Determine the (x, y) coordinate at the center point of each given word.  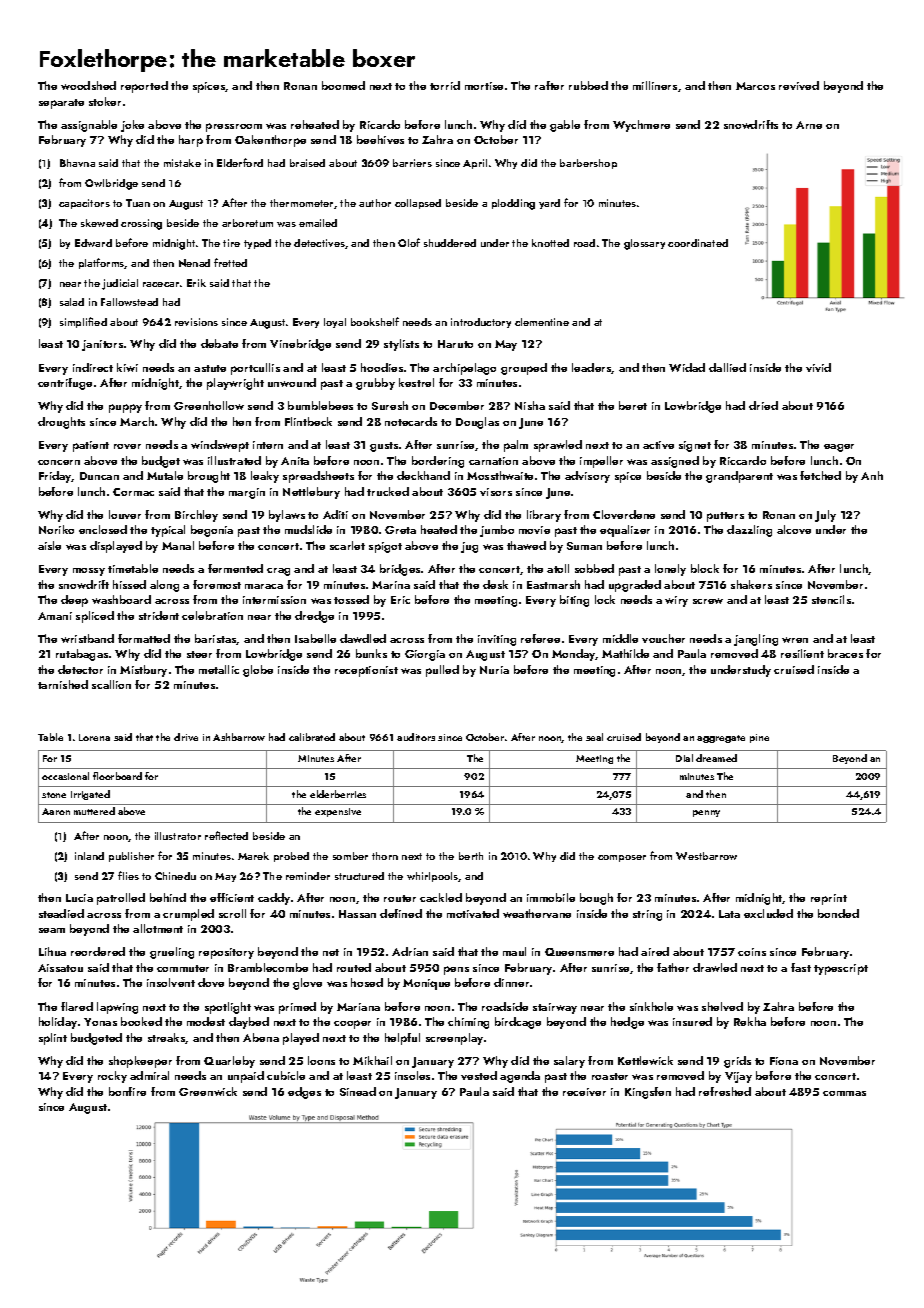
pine (759, 738)
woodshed (88, 85)
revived (799, 85)
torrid (445, 85)
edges (304, 1093)
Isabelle (315, 638)
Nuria (494, 670)
